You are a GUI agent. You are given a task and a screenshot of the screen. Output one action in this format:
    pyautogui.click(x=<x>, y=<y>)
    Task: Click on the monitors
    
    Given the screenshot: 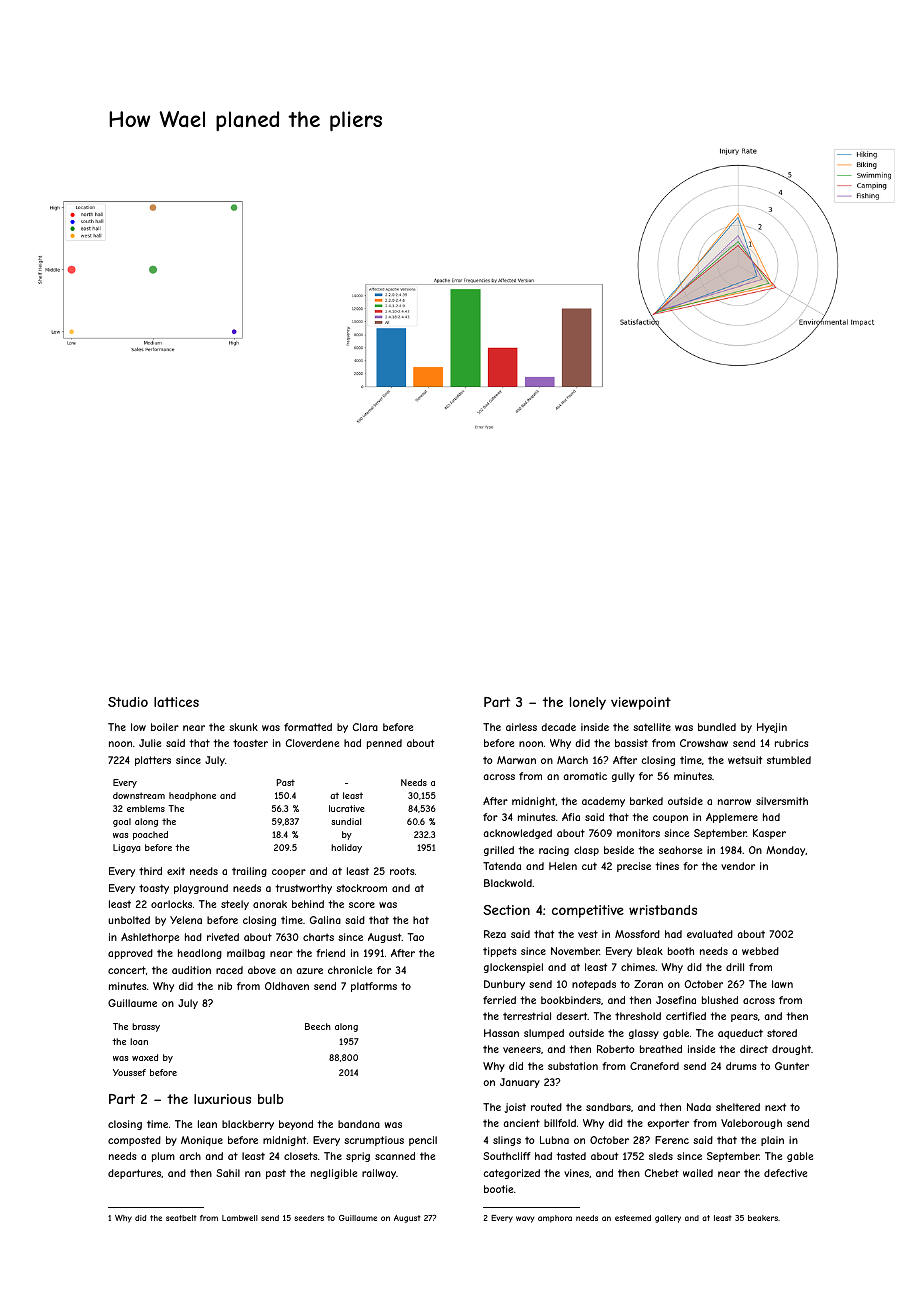 What is the action you would take?
    pyautogui.click(x=638, y=833)
